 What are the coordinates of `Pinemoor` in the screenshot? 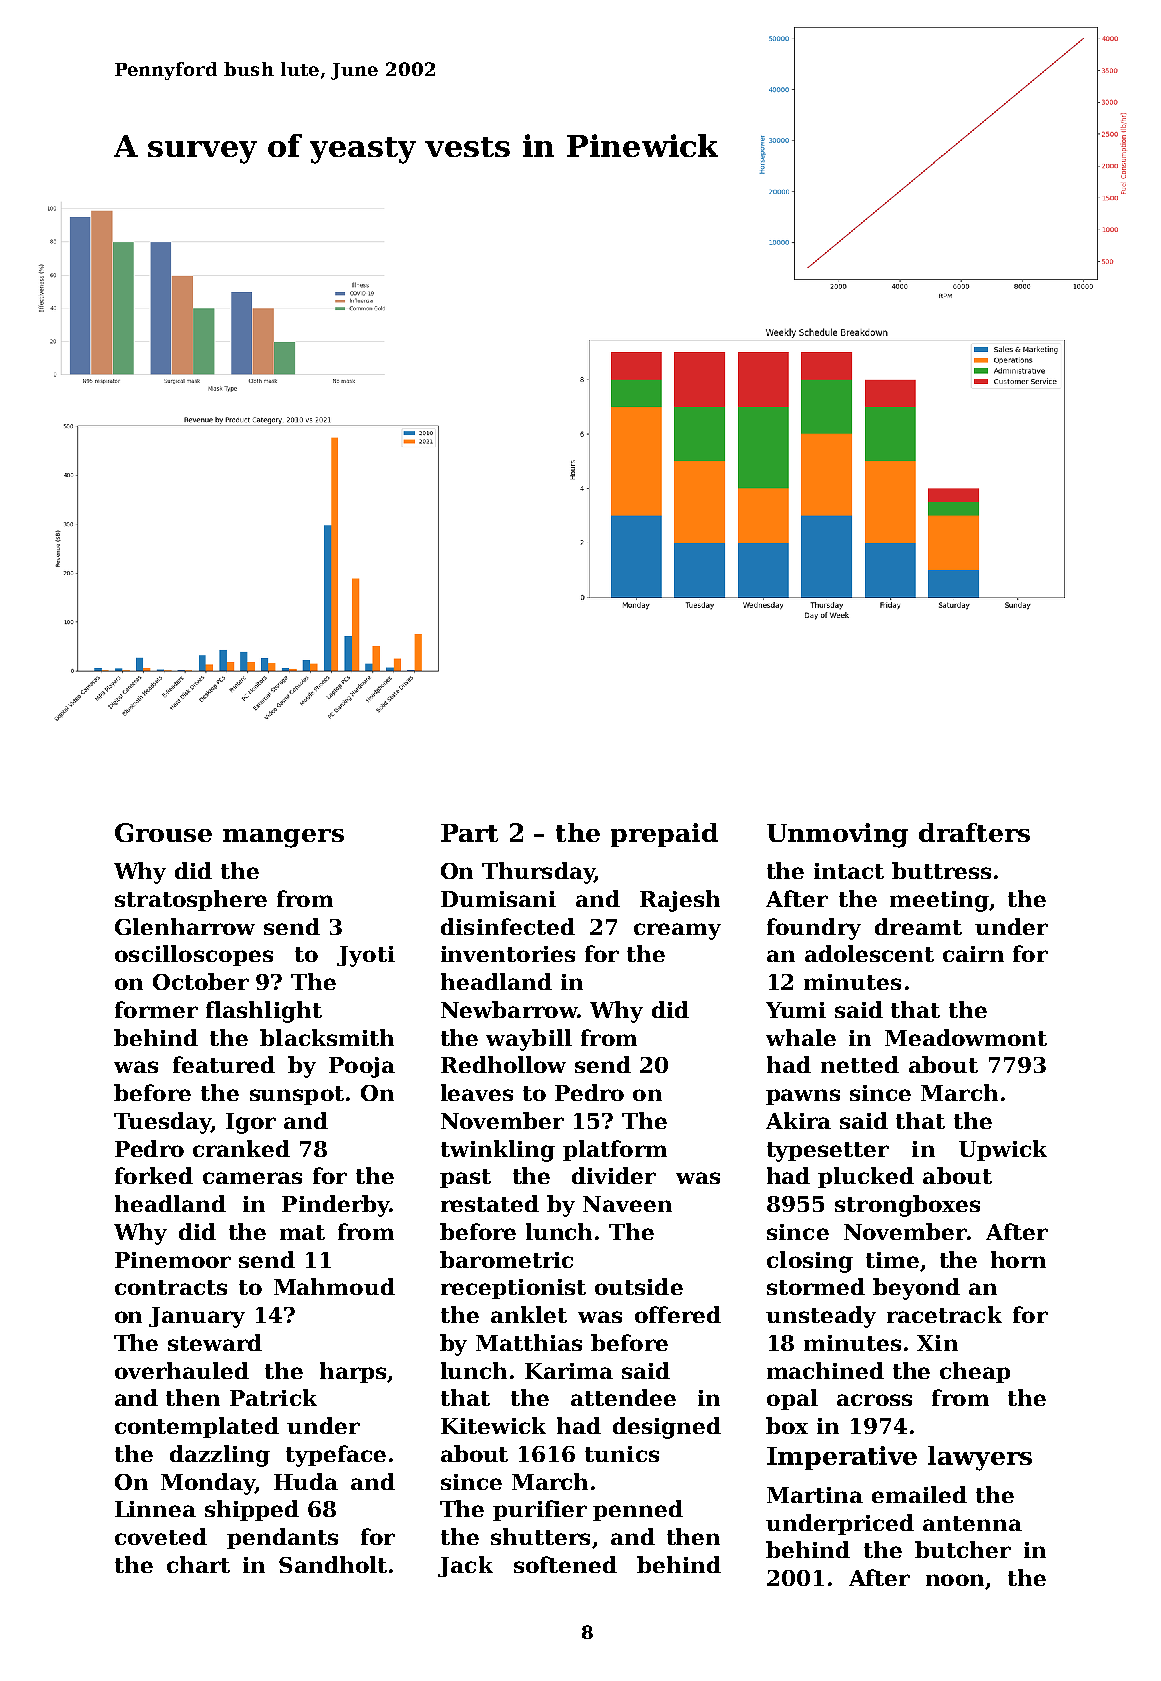 It's located at (173, 1260).
